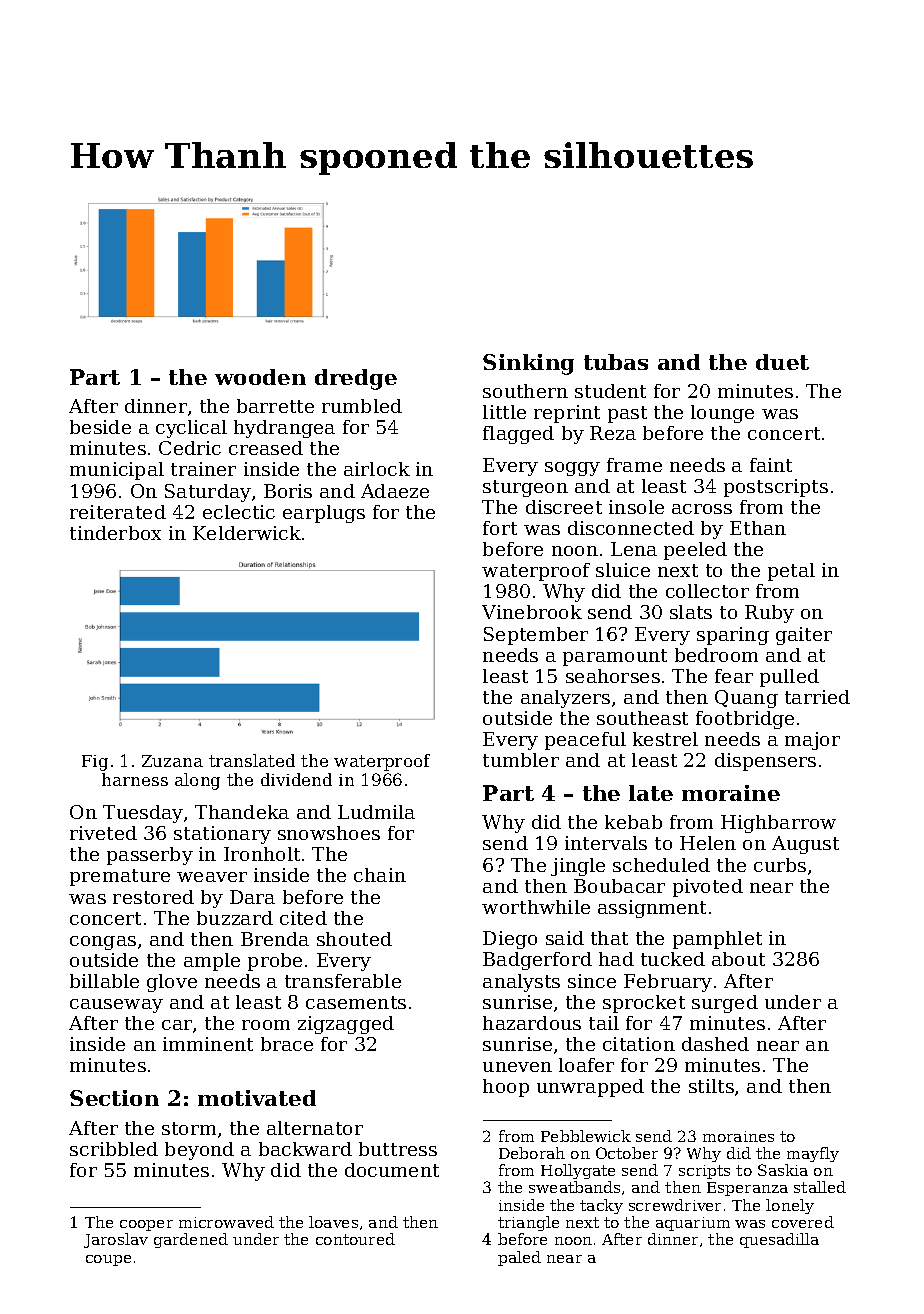  What do you see at coordinates (115, 533) in the document?
I see `tinderbox` at bounding box center [115, 533].
